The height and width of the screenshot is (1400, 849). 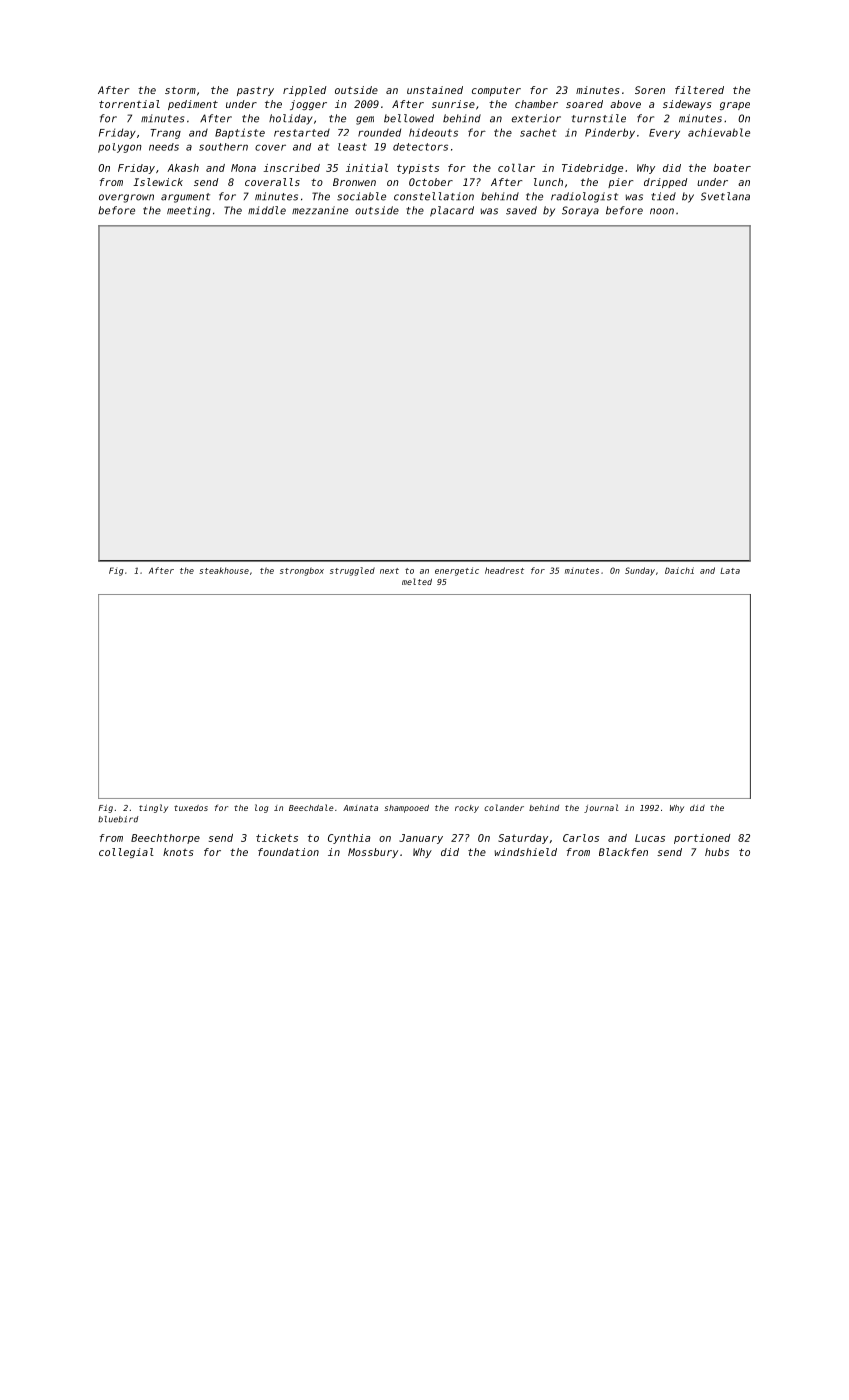 What do you see at coordinates (224, 570) in the screenshot?
I see `steakhouse` at bounding box center [224, 570].
